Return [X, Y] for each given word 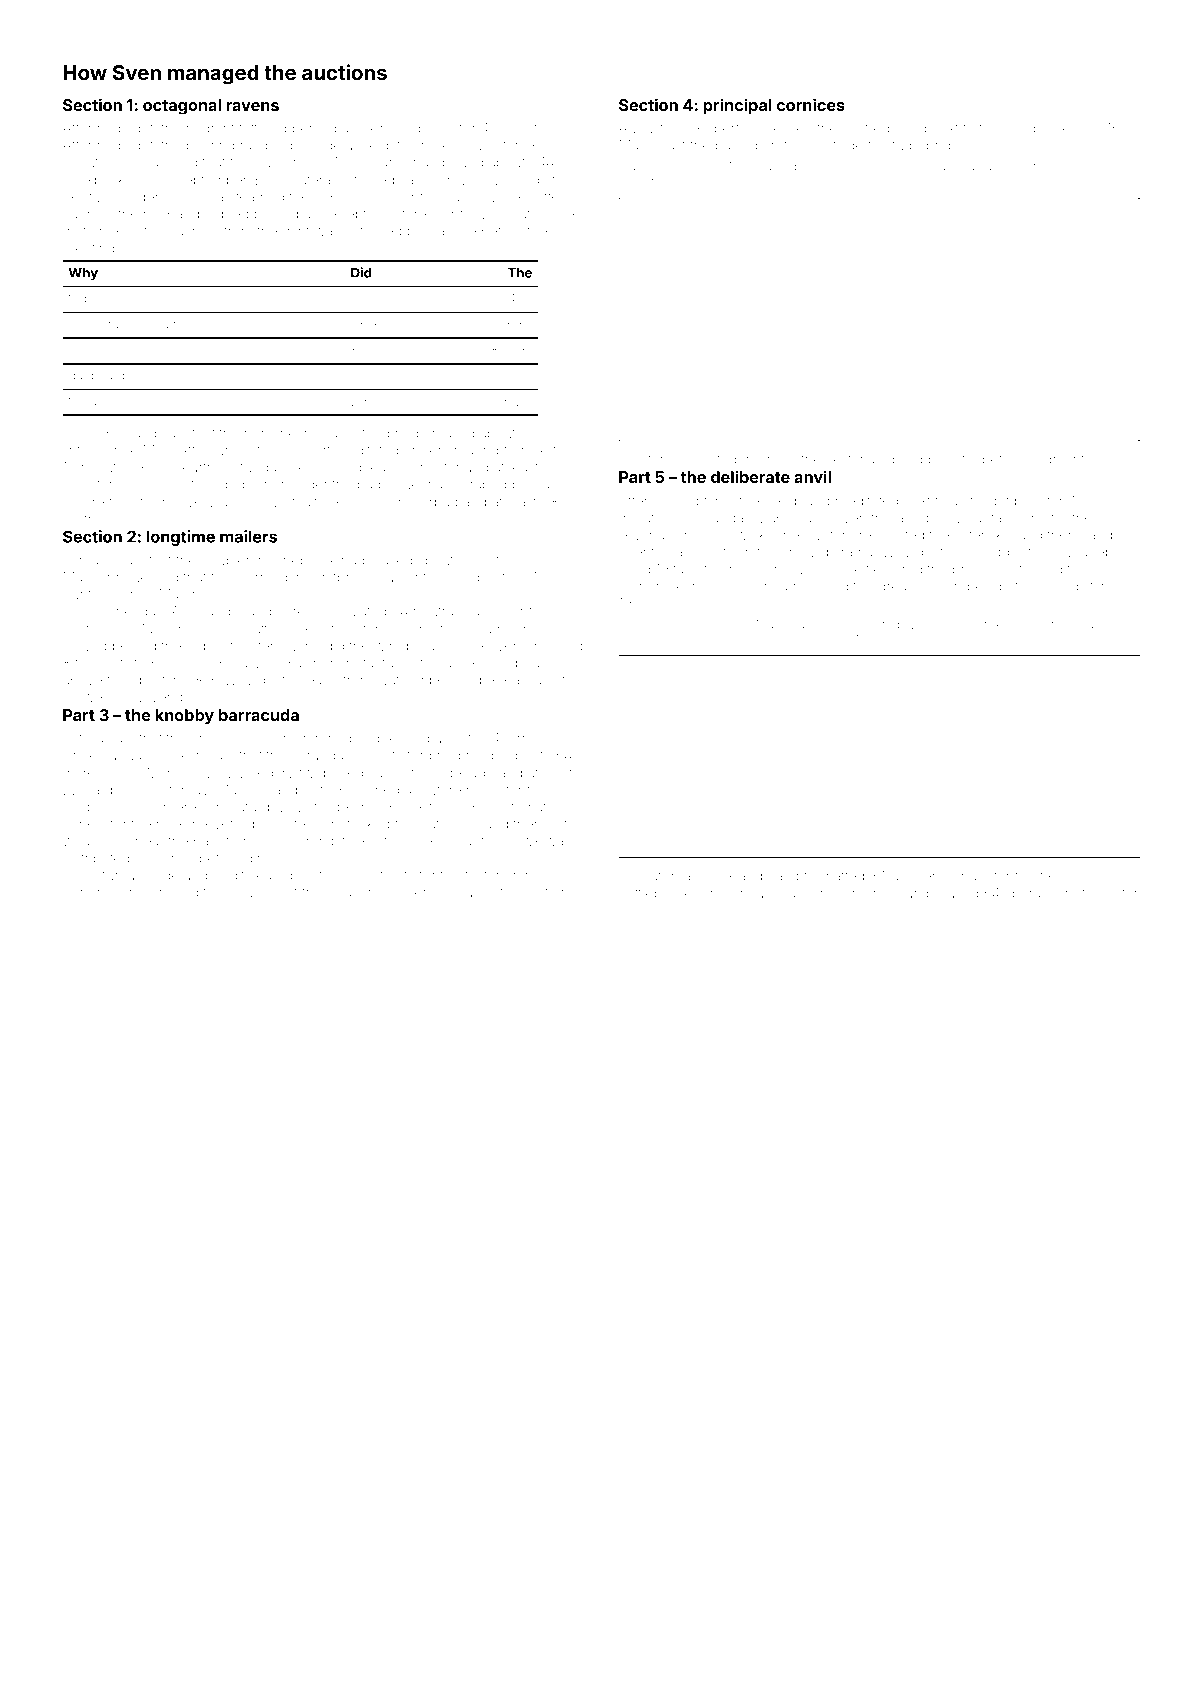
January [128, 758]
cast [673, 146]
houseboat [263, 892]
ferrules [528, 738]
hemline [270, 433]
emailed [449, 433]
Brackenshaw [140, 324]
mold [910, 128]
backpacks [97, 181]
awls [480, 892]
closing [675, 503]
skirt [839, 459]
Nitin [962, 459]
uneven [915, 877]
